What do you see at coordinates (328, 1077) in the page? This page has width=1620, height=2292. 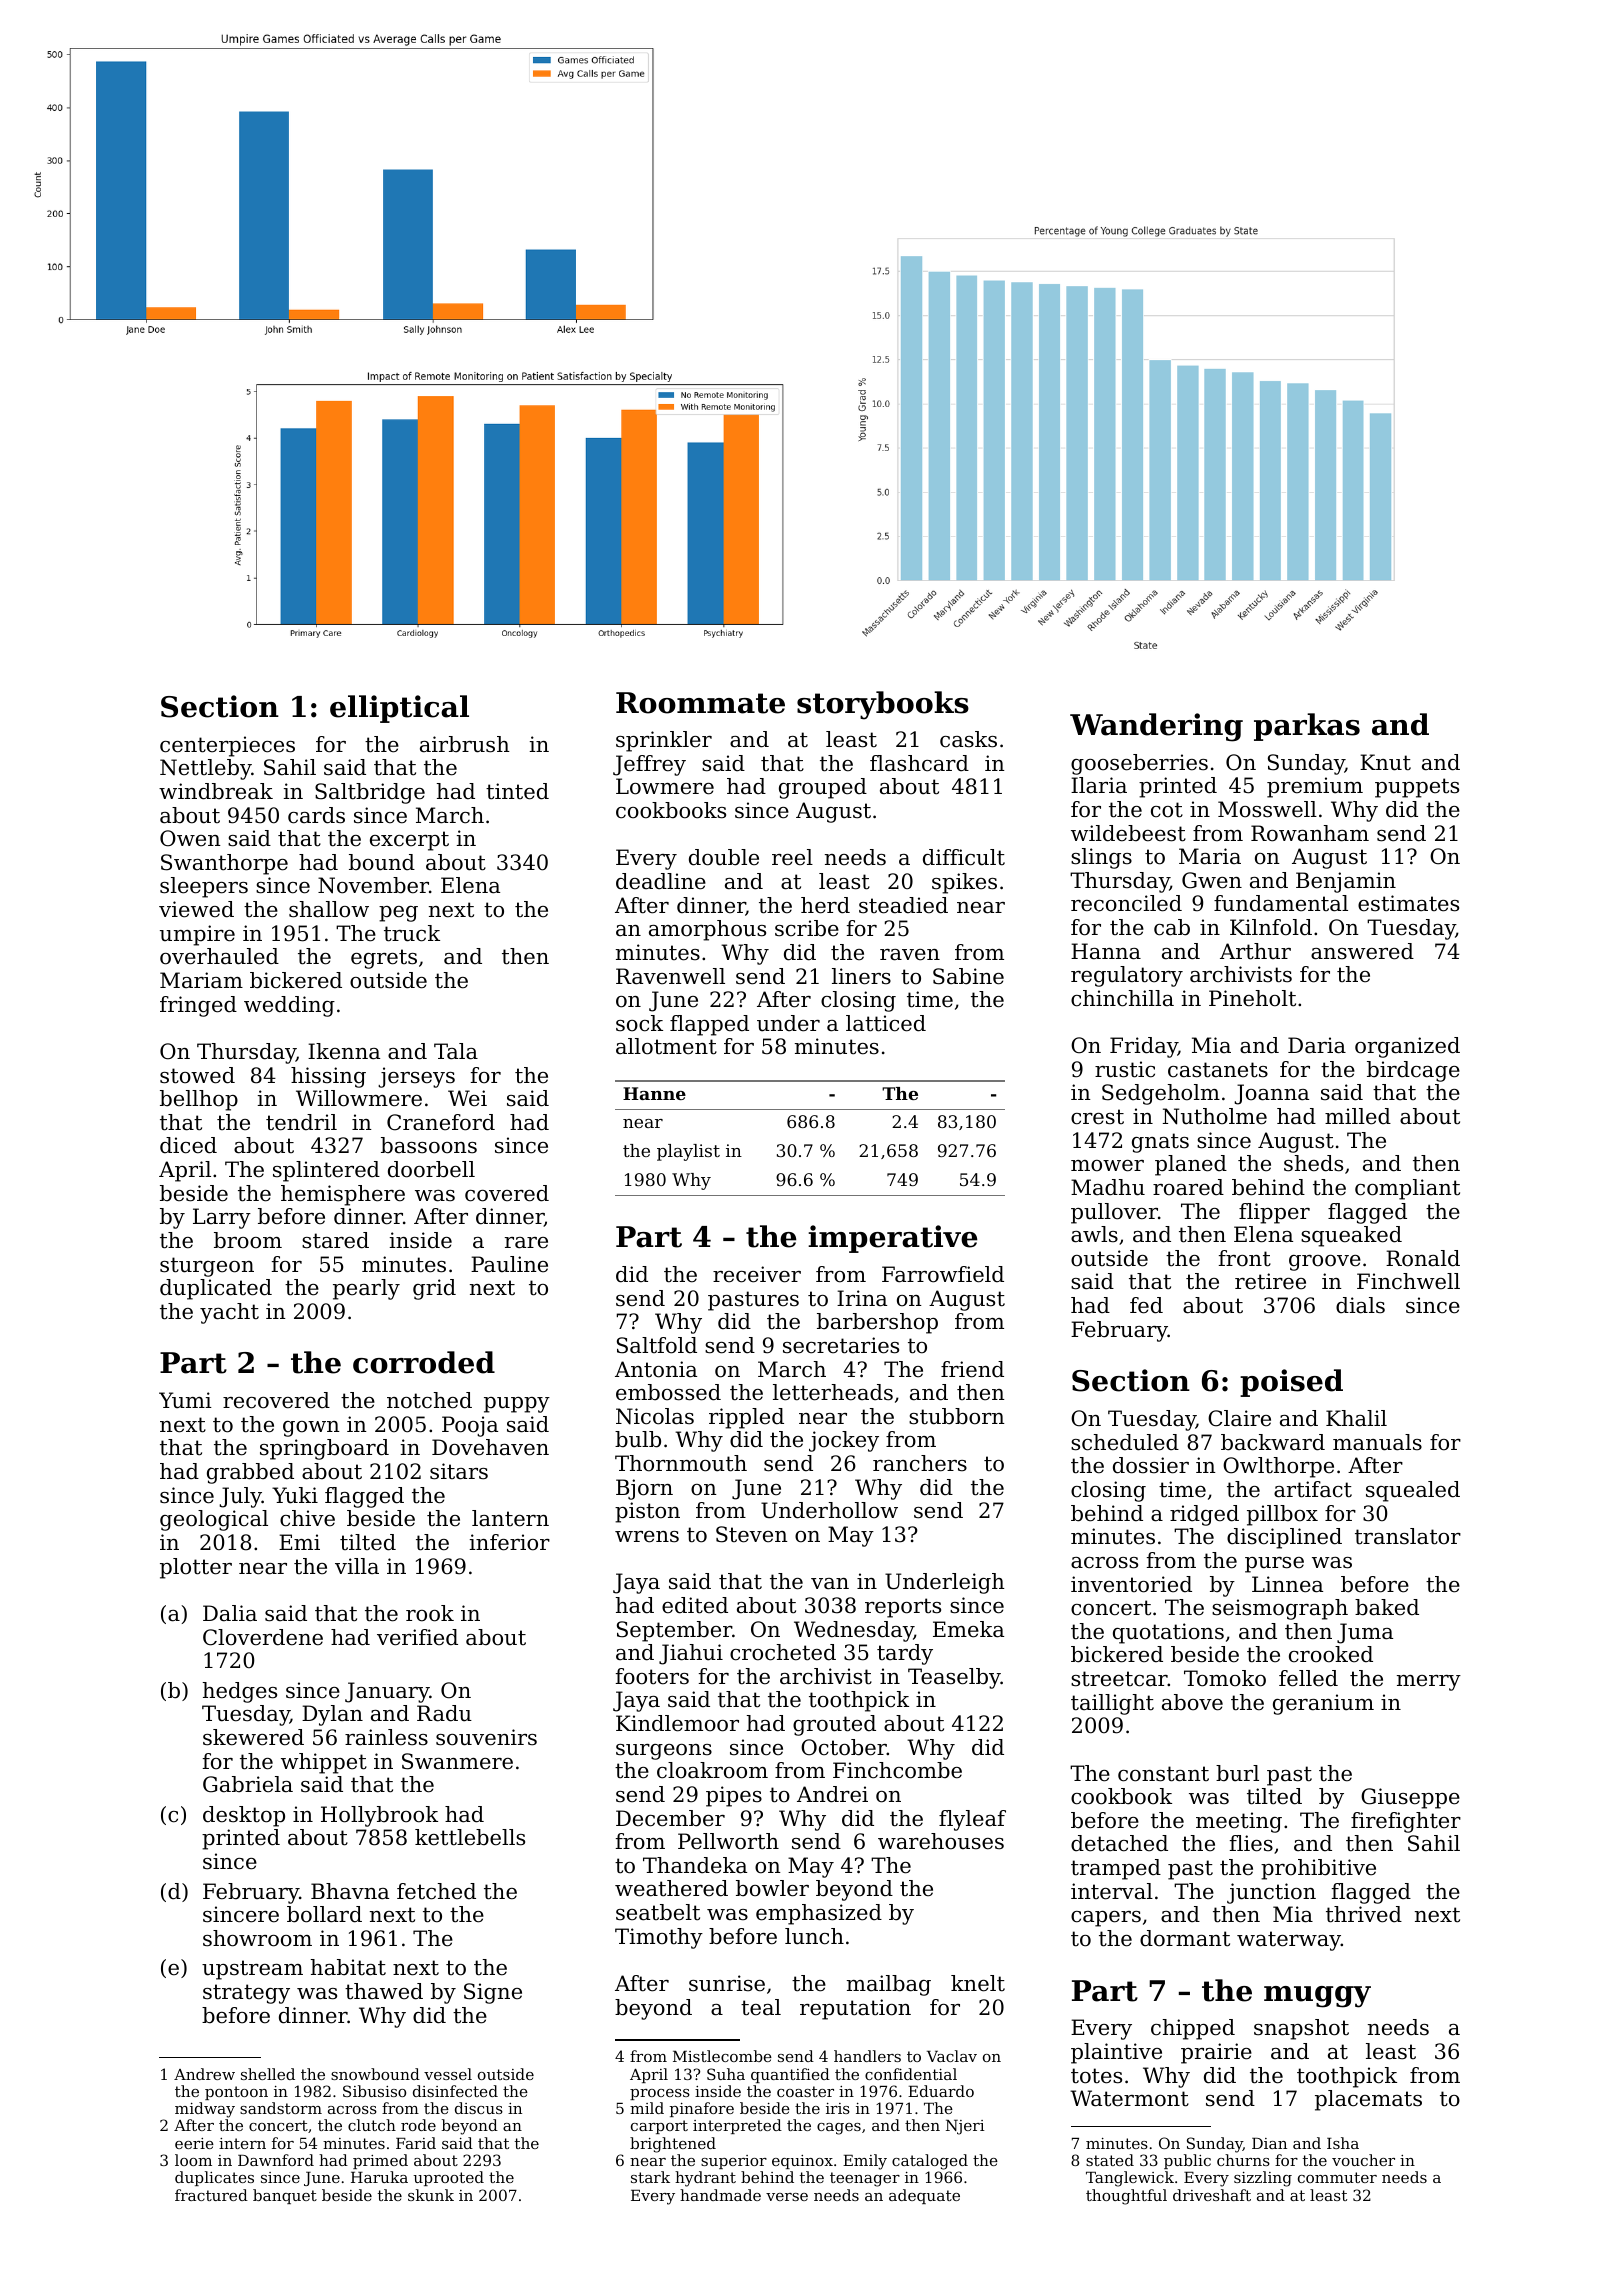 I see `hissing` at bounding box center [328, 1077].
